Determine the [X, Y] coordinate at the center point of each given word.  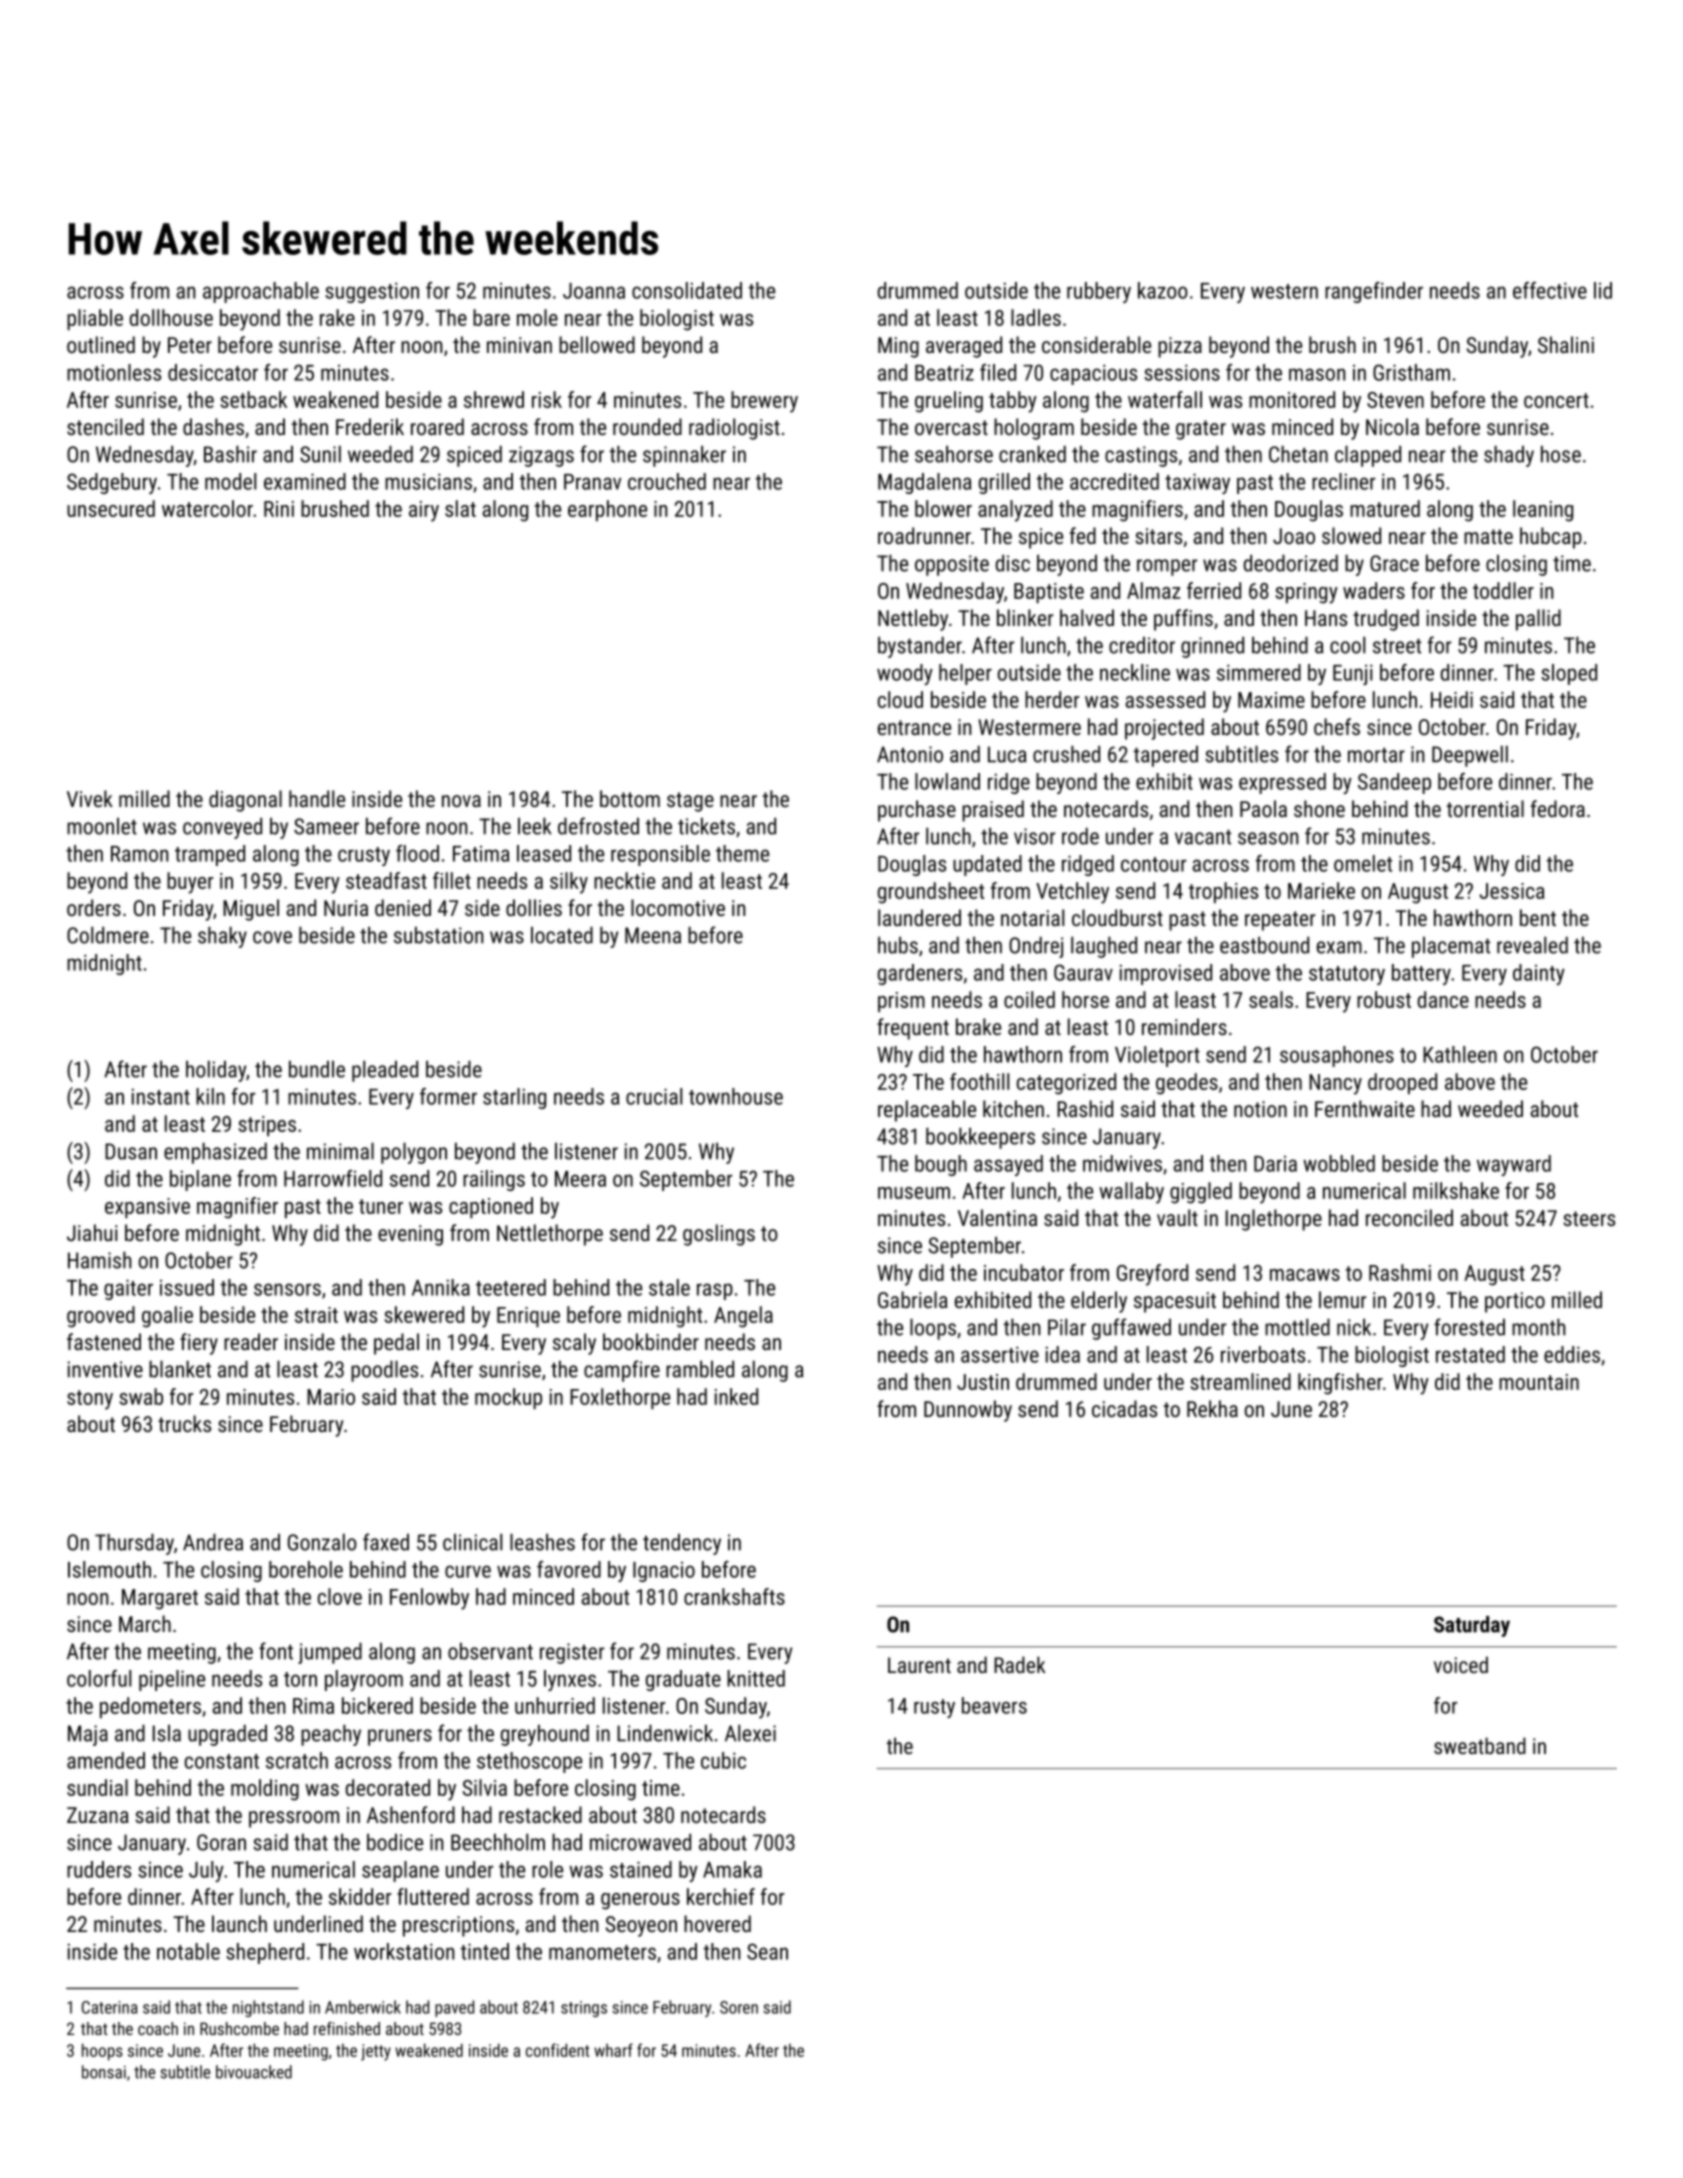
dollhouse [171, 317]
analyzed [1015, 511]
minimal [340, 1151]
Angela [743, 1317]
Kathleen [1460, 1054]
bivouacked [254, 2072]
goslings [719, 1235]
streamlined [1240, 1381]
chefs [1337, 726]
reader [251, 1341]
